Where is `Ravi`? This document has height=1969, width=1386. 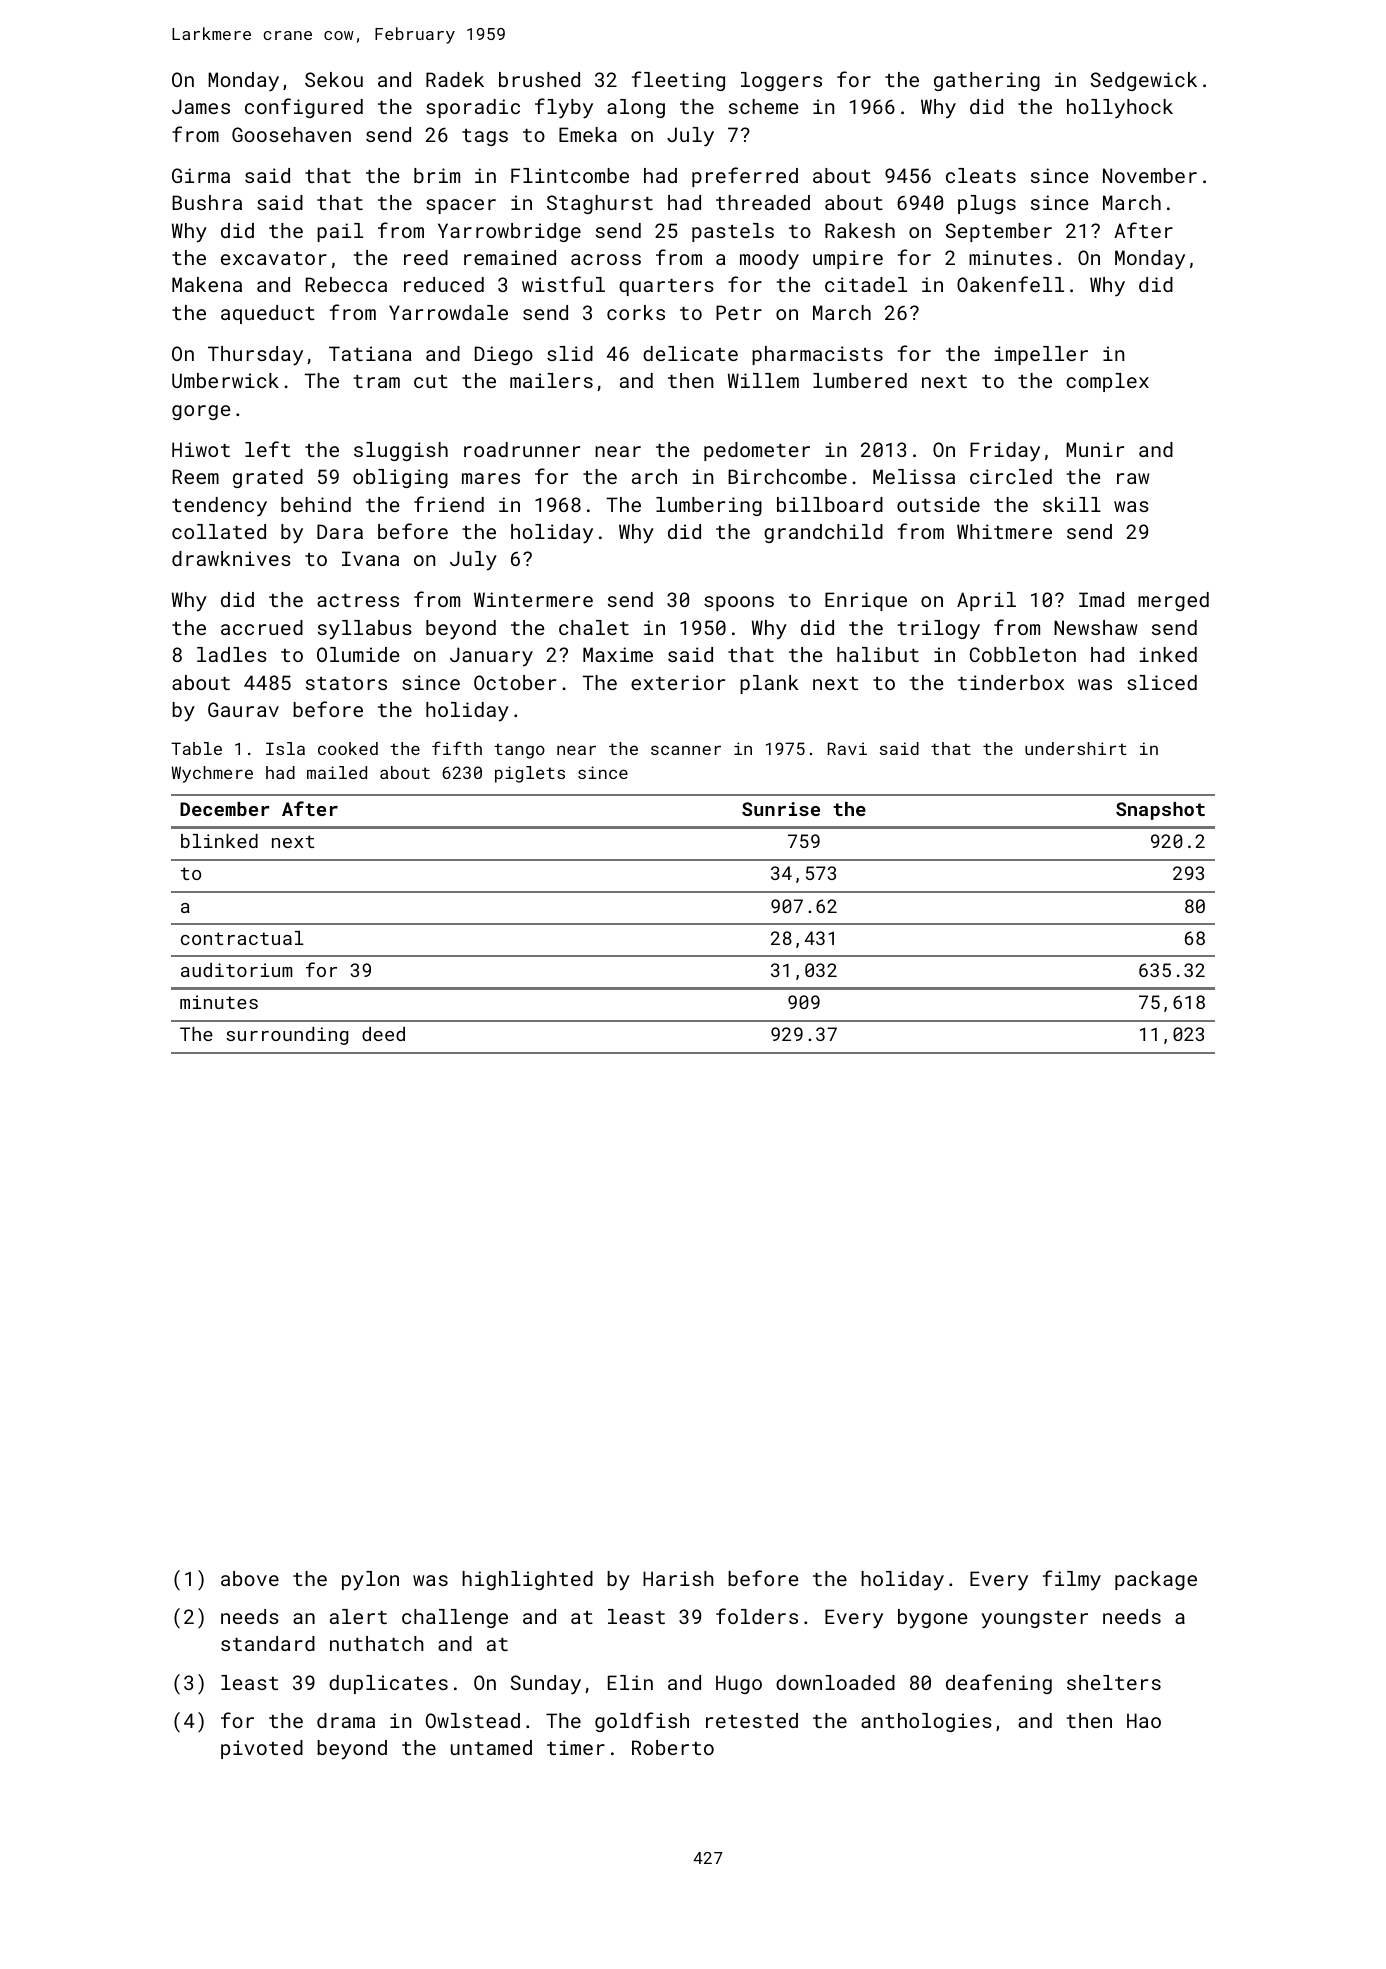 Ravi is located at coordinates (847, 748).
